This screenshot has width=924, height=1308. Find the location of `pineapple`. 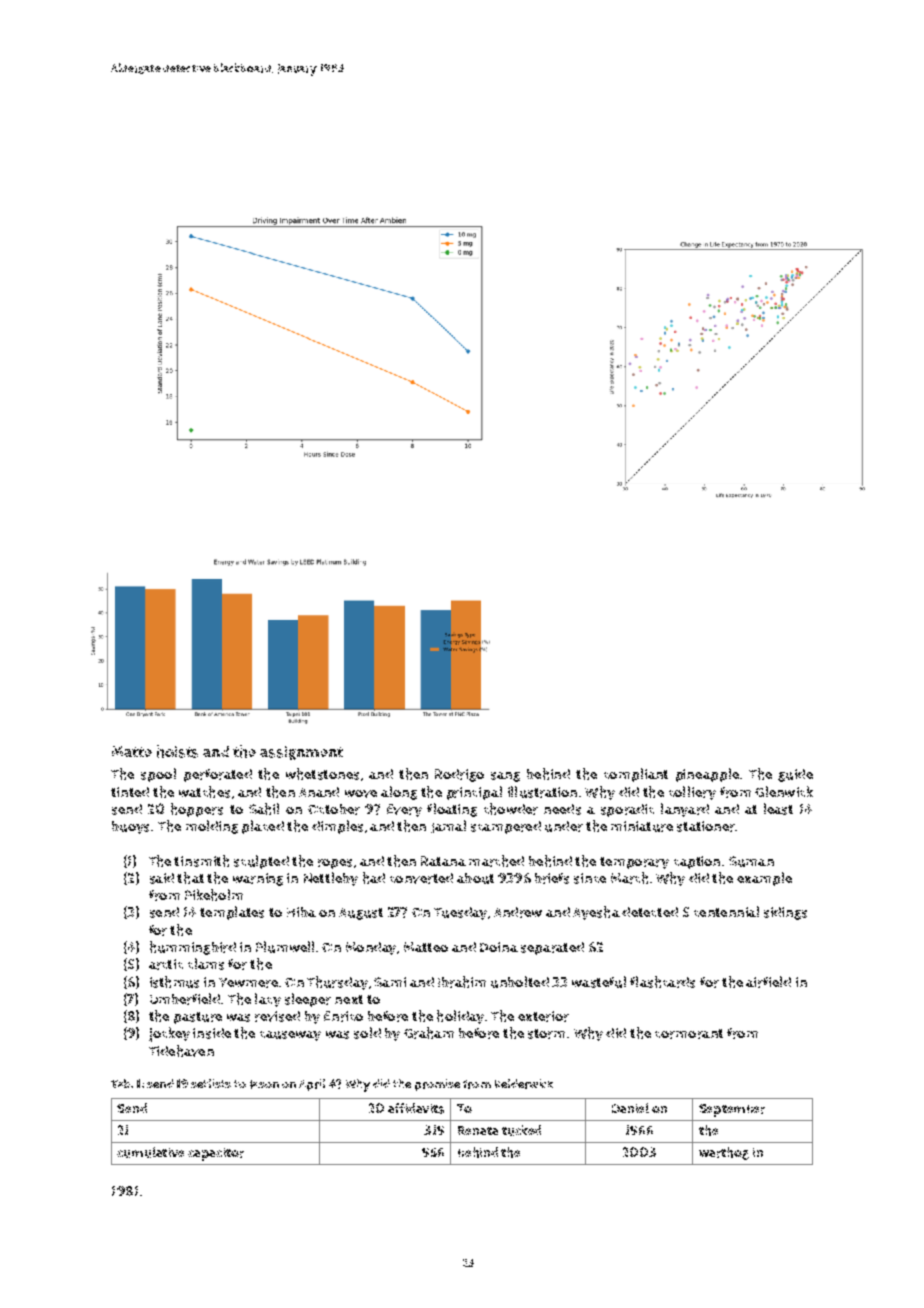

pineapple is located at coordinates (707, 775).
